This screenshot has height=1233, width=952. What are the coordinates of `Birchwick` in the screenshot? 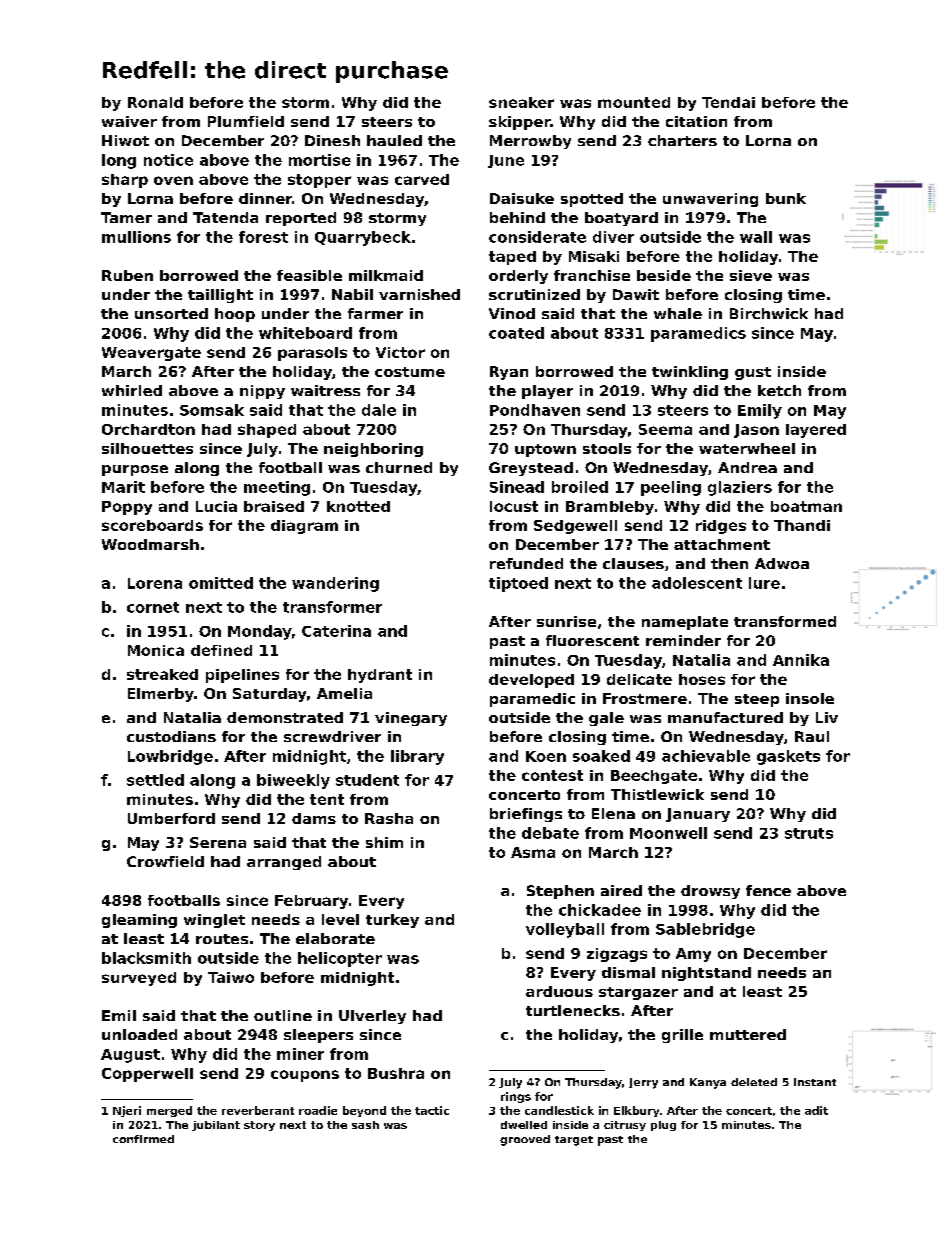 It's located at (769, 313).
